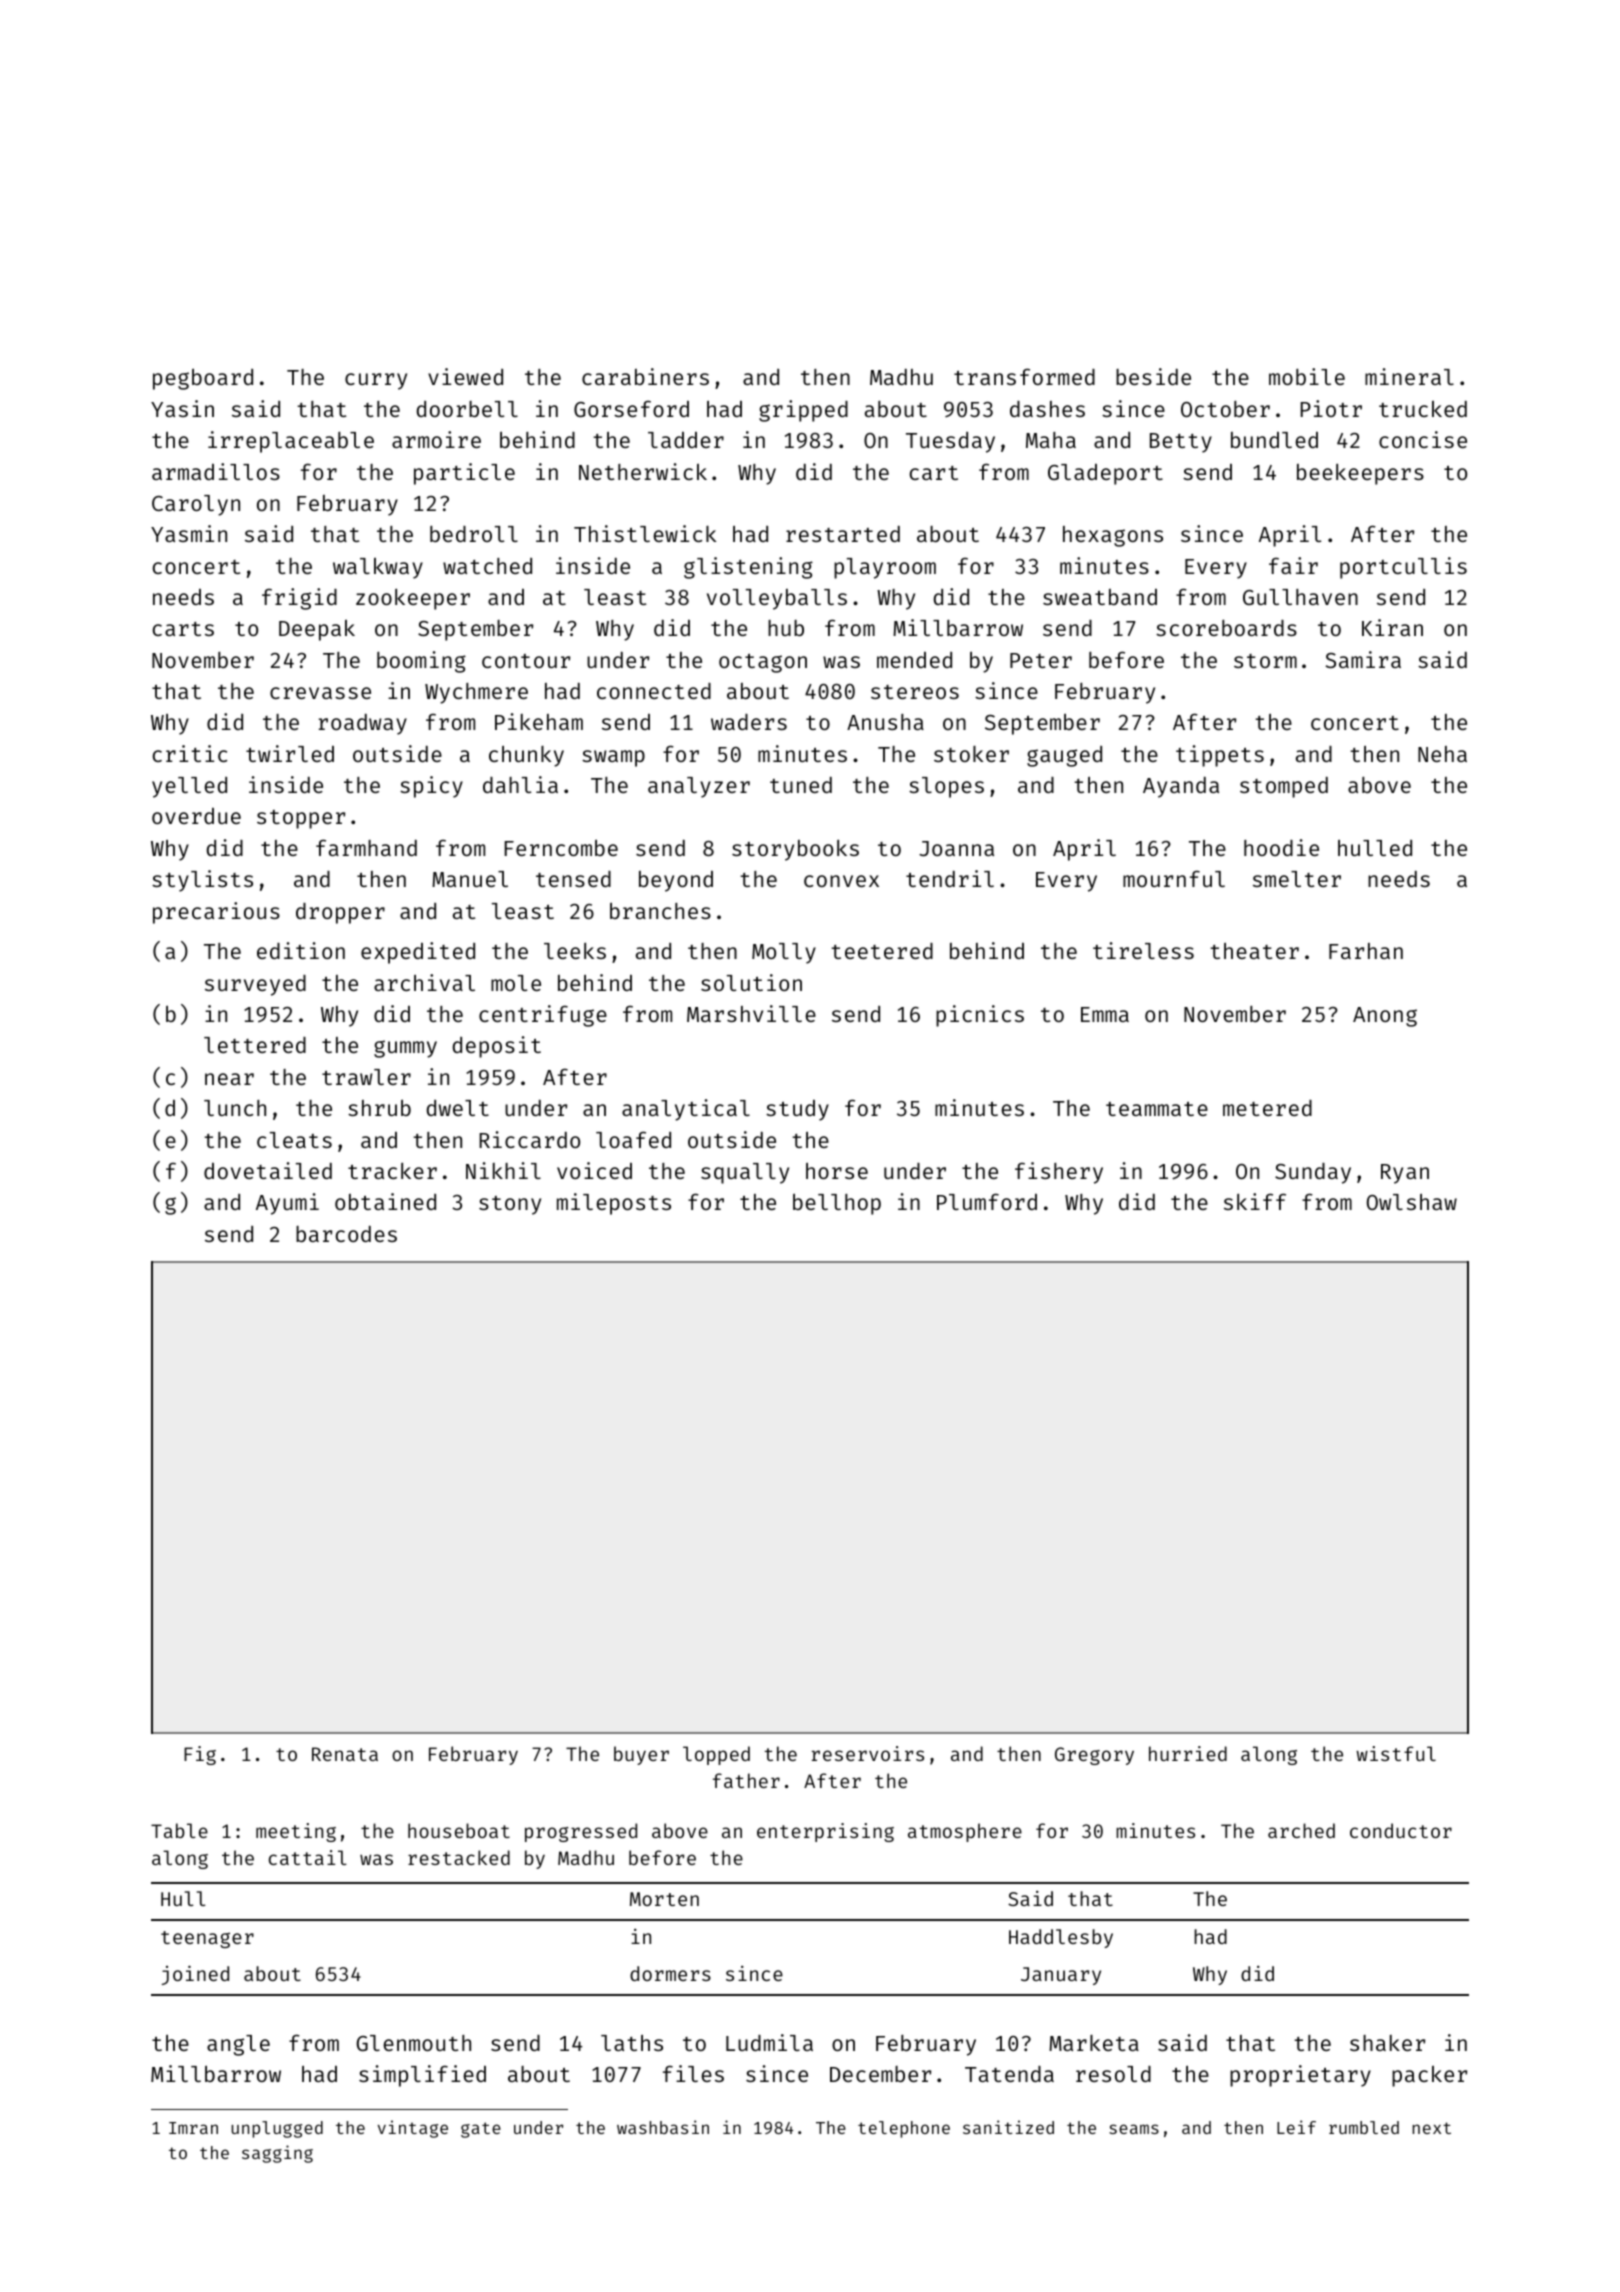 This screenshot has width=1620, height=2292. Describe the element at coordinates (1442, 754) in the screenshot. I see `Neha` at that location.
